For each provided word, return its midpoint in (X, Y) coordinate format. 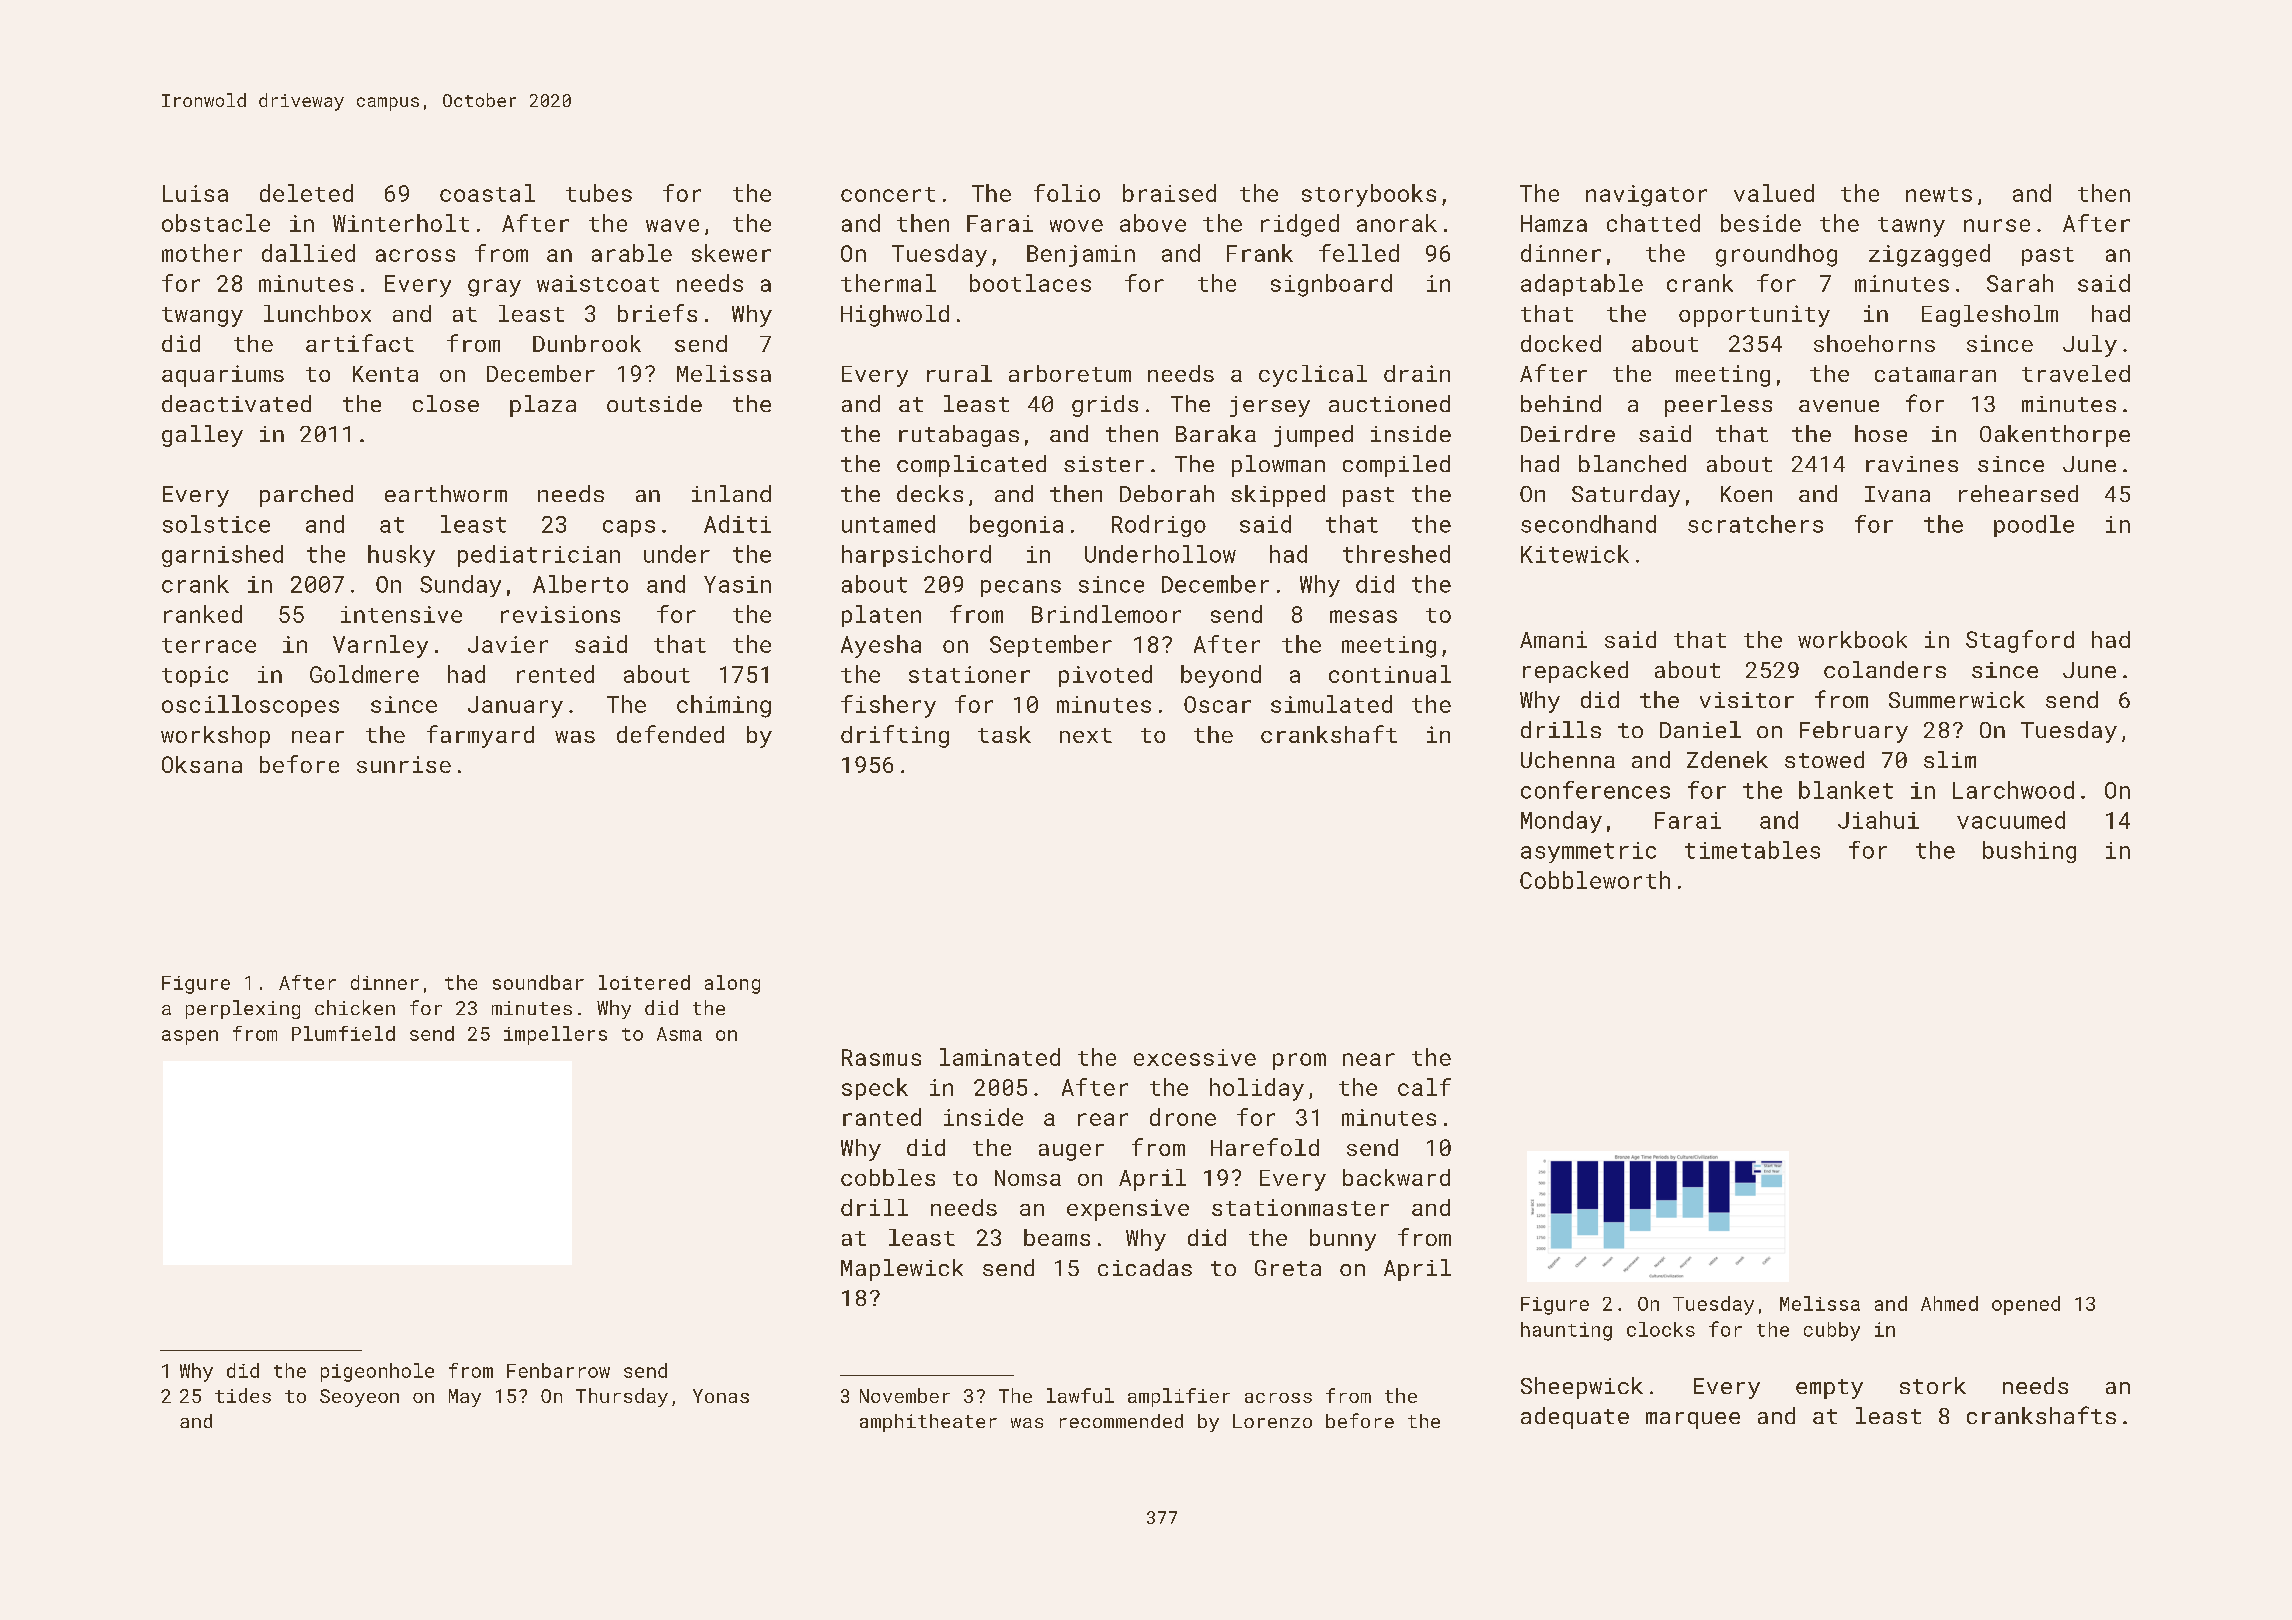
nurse (1997, 225)
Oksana (202, 764)
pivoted (1105, 676)
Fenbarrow (558, 1370)
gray (494, 288)
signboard (1331, 285)
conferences (1595, 790)
